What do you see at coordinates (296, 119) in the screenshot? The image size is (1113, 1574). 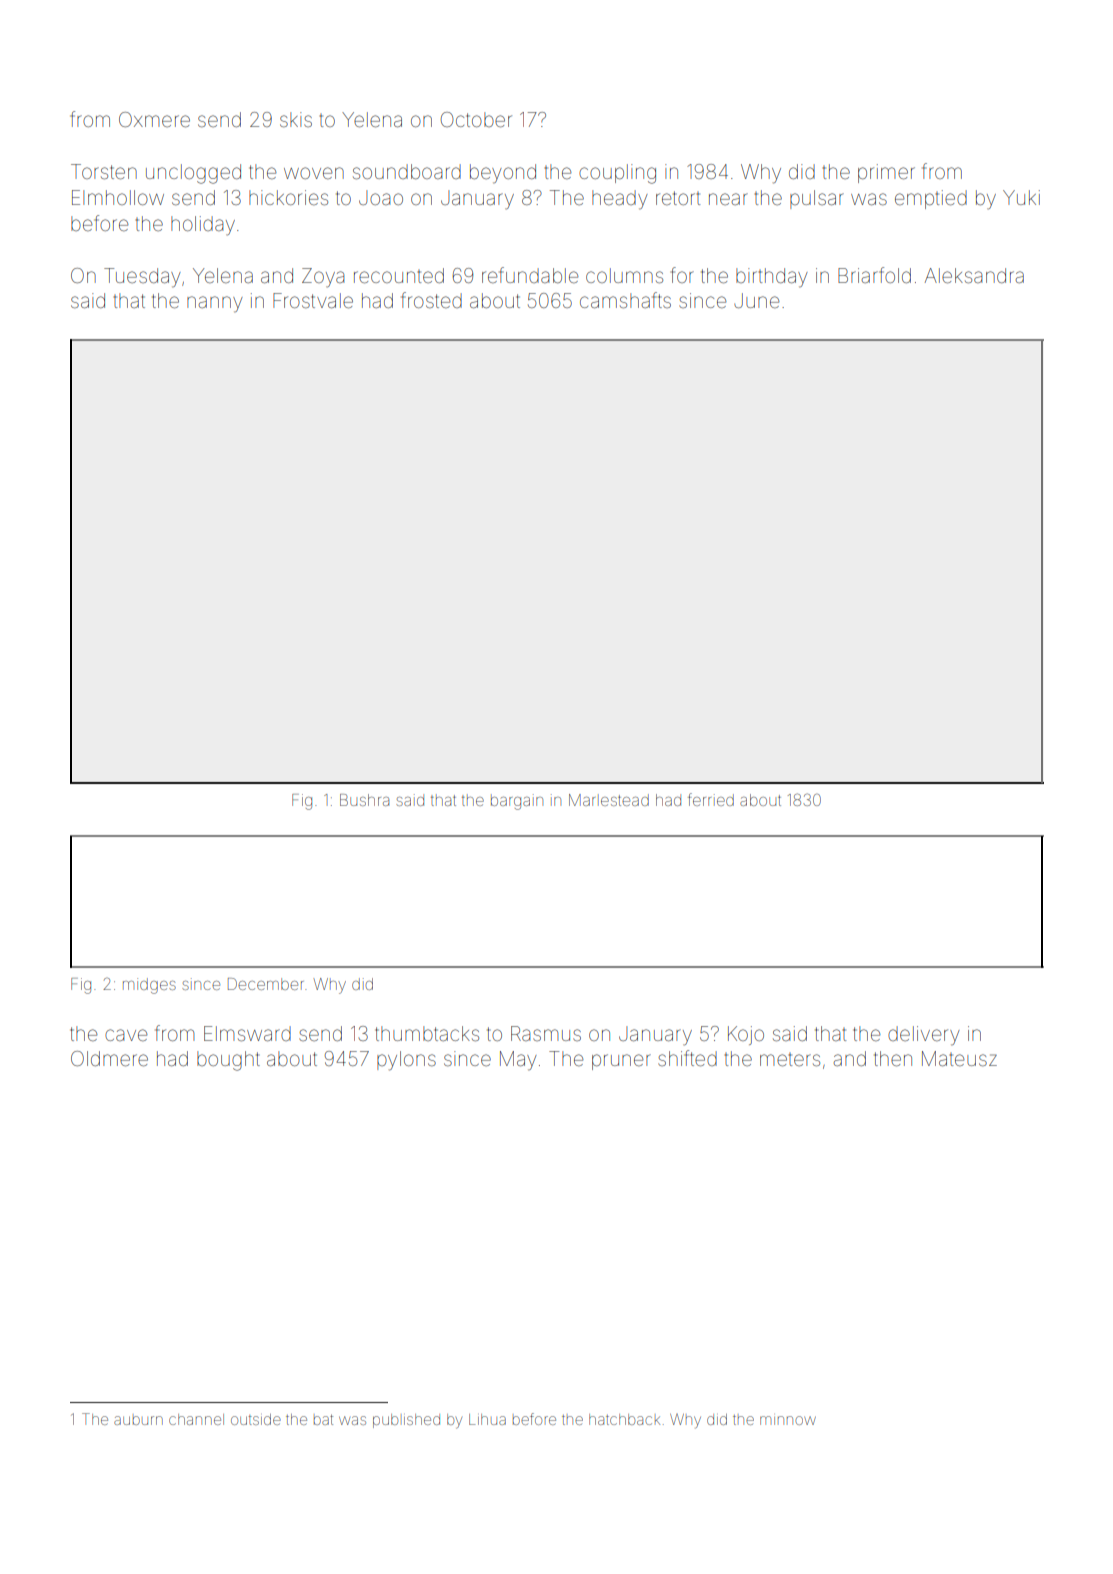 I see `skis` at bounding box center [296, 119].
